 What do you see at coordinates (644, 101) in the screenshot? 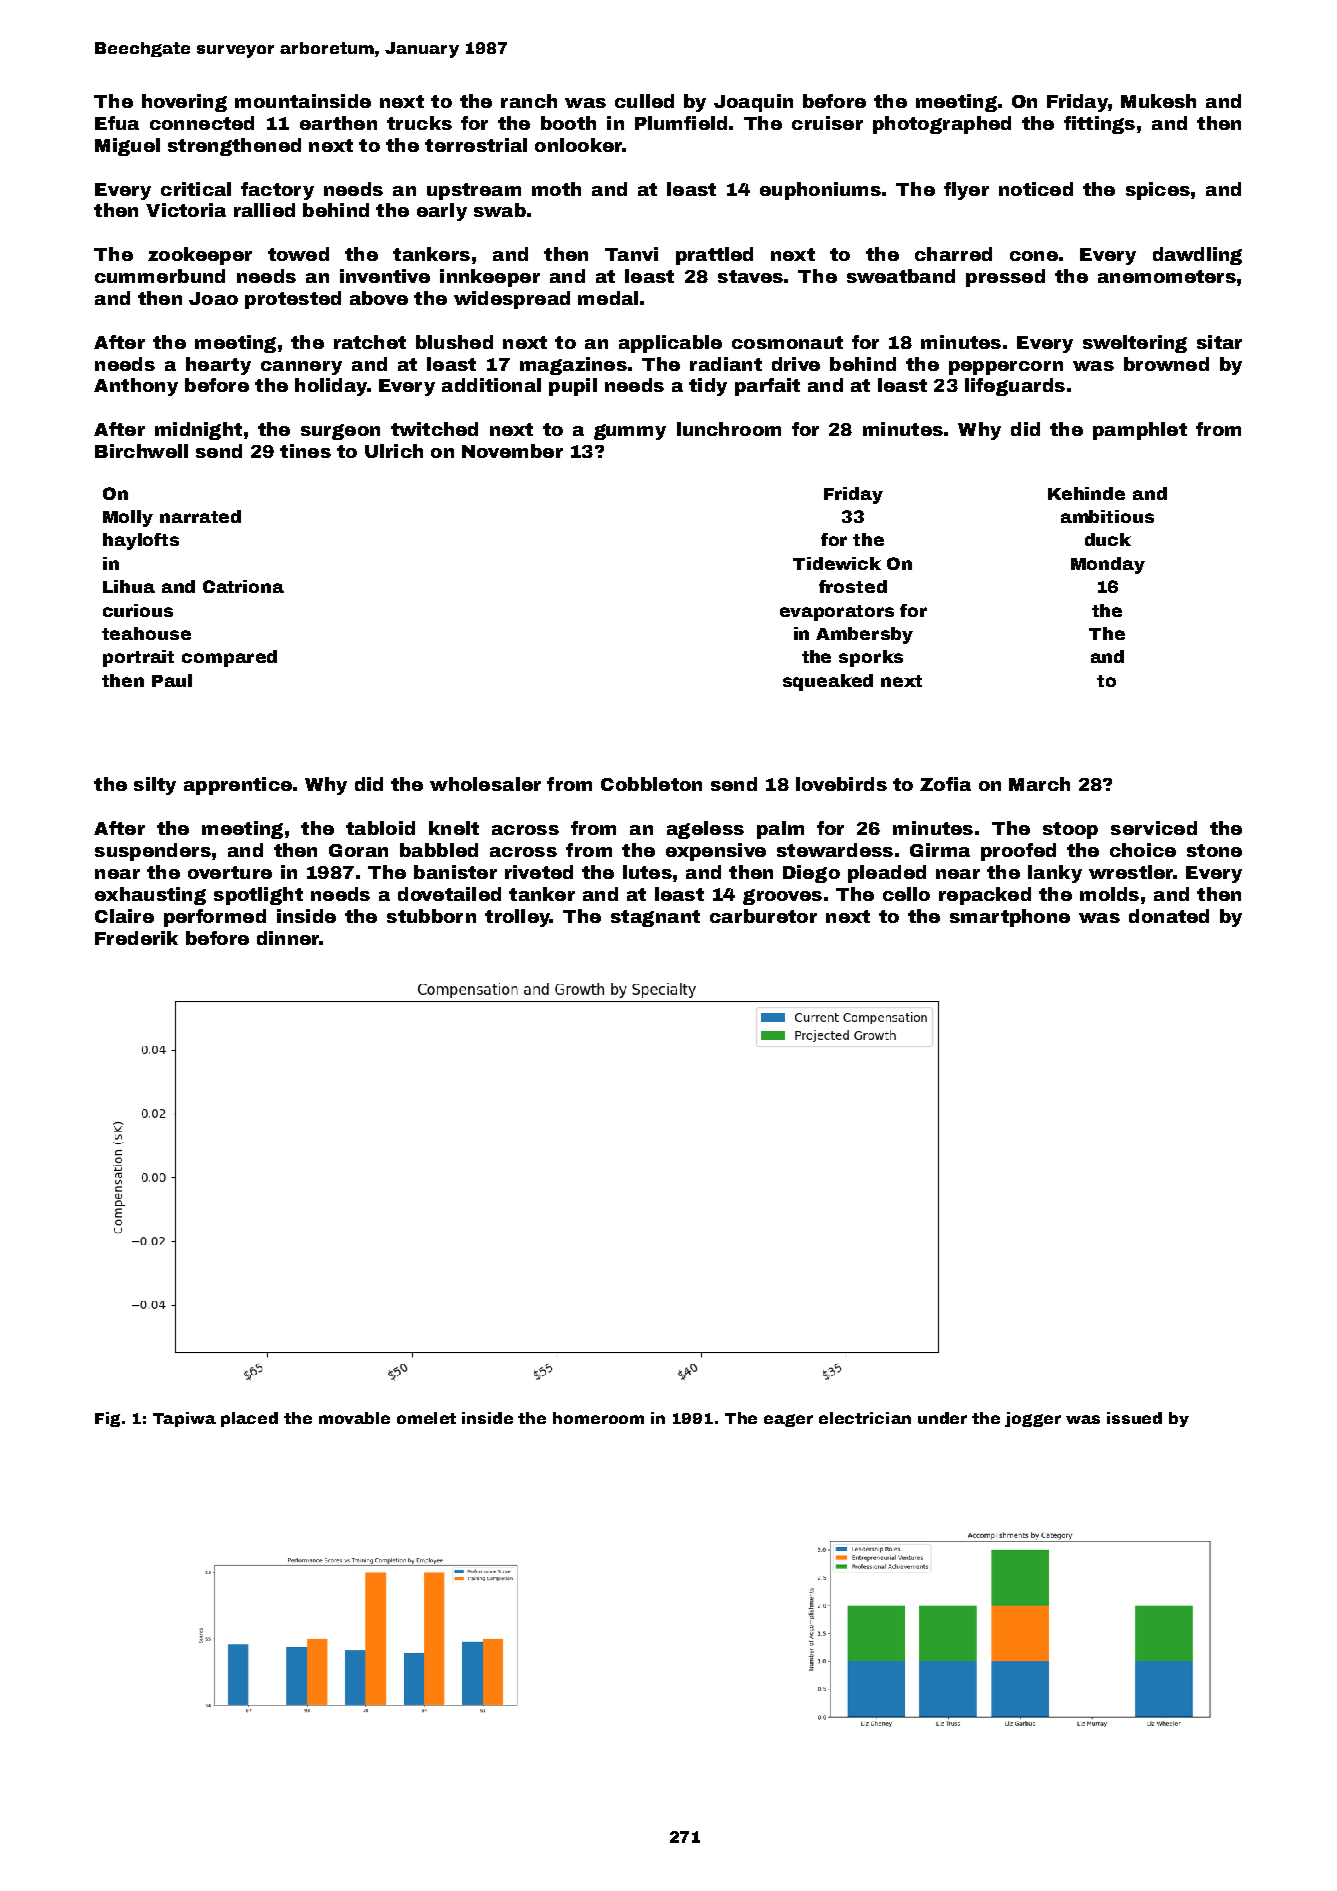
I see `culled` at bounding box center [644, 101].
